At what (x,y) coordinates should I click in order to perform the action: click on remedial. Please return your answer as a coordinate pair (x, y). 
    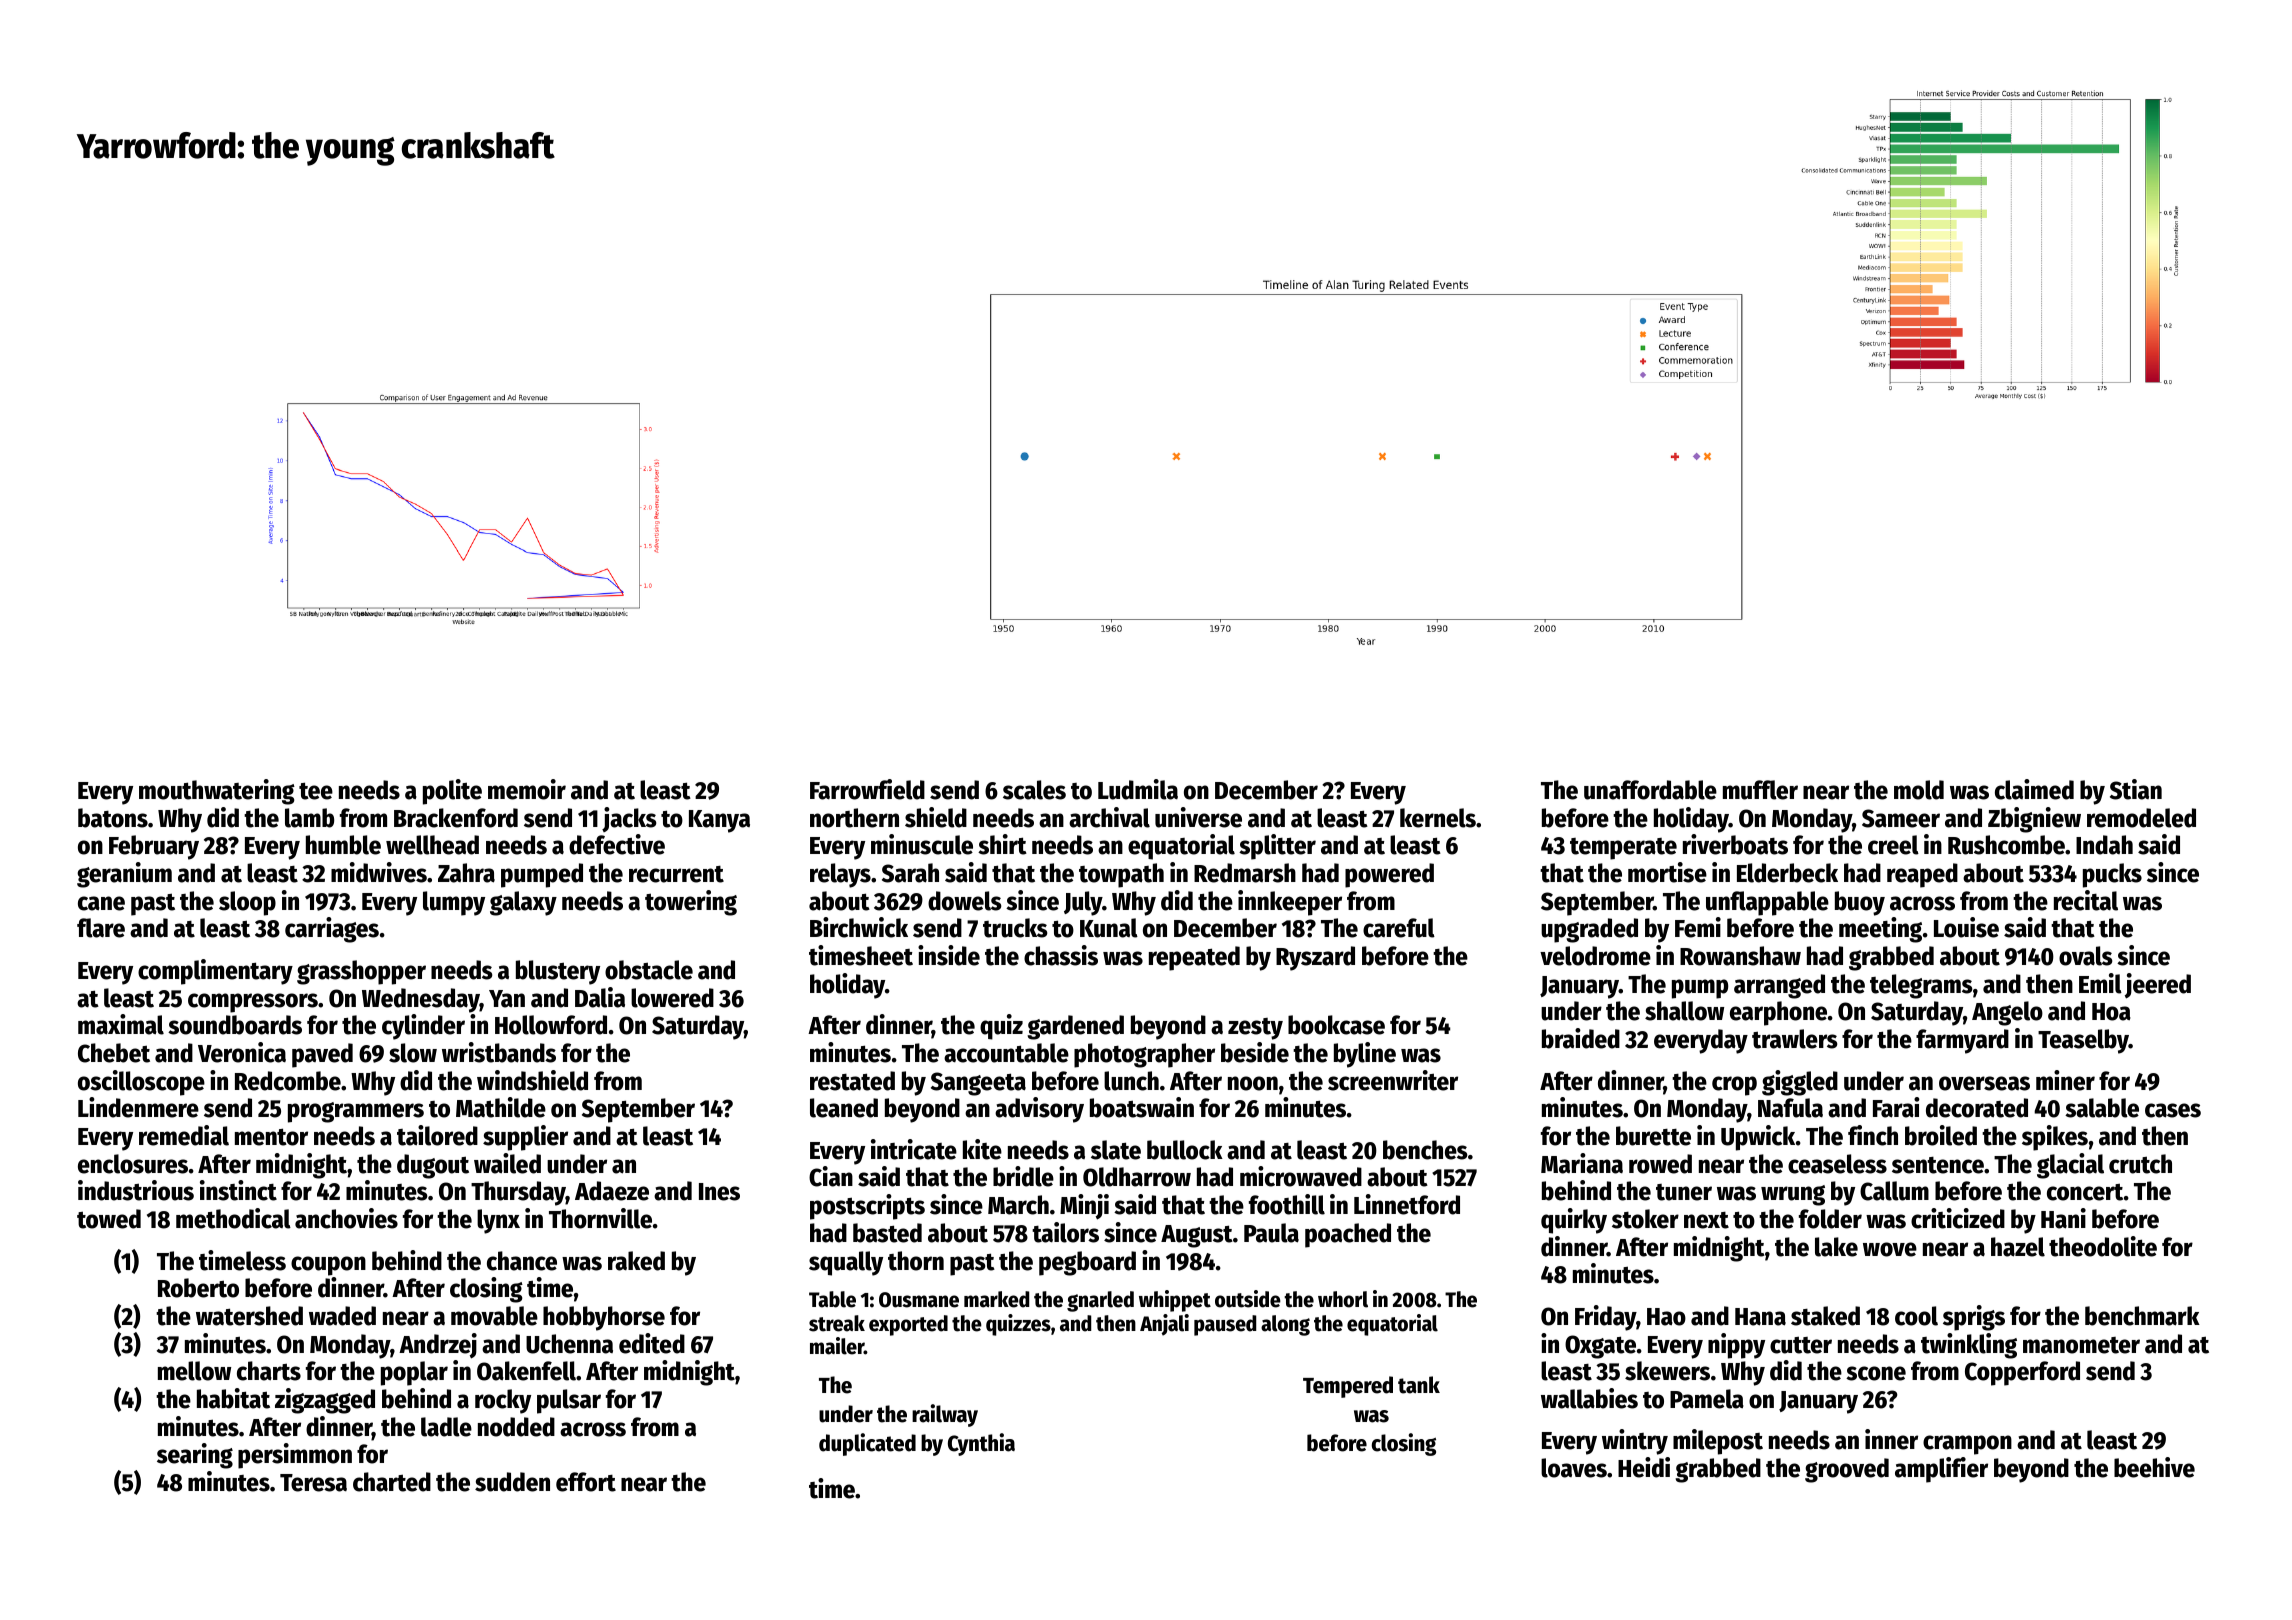
    Looking at the image, I should click on (184, 1135).
